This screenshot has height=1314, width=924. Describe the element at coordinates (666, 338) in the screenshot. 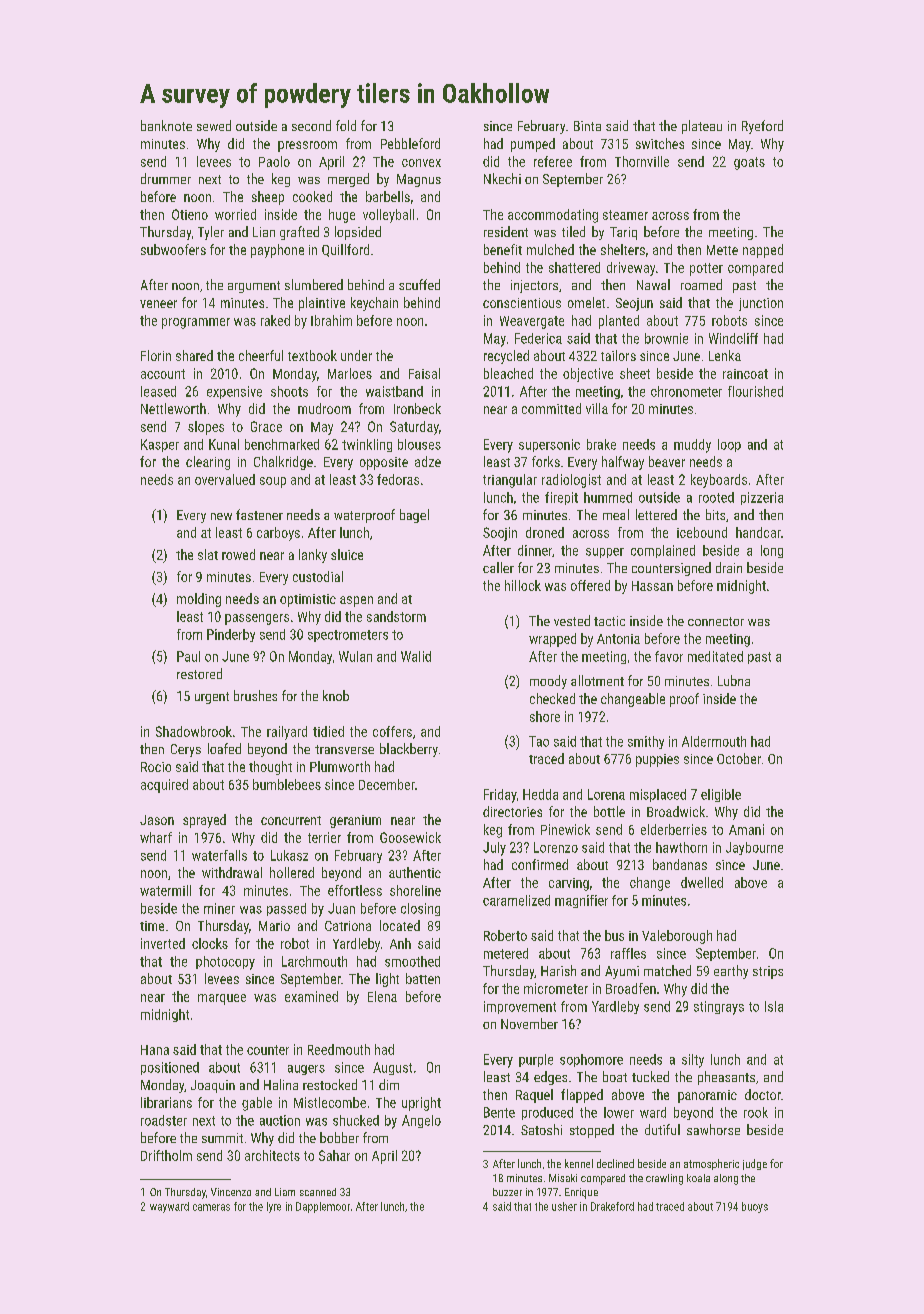

I see `brownie` at that location.
